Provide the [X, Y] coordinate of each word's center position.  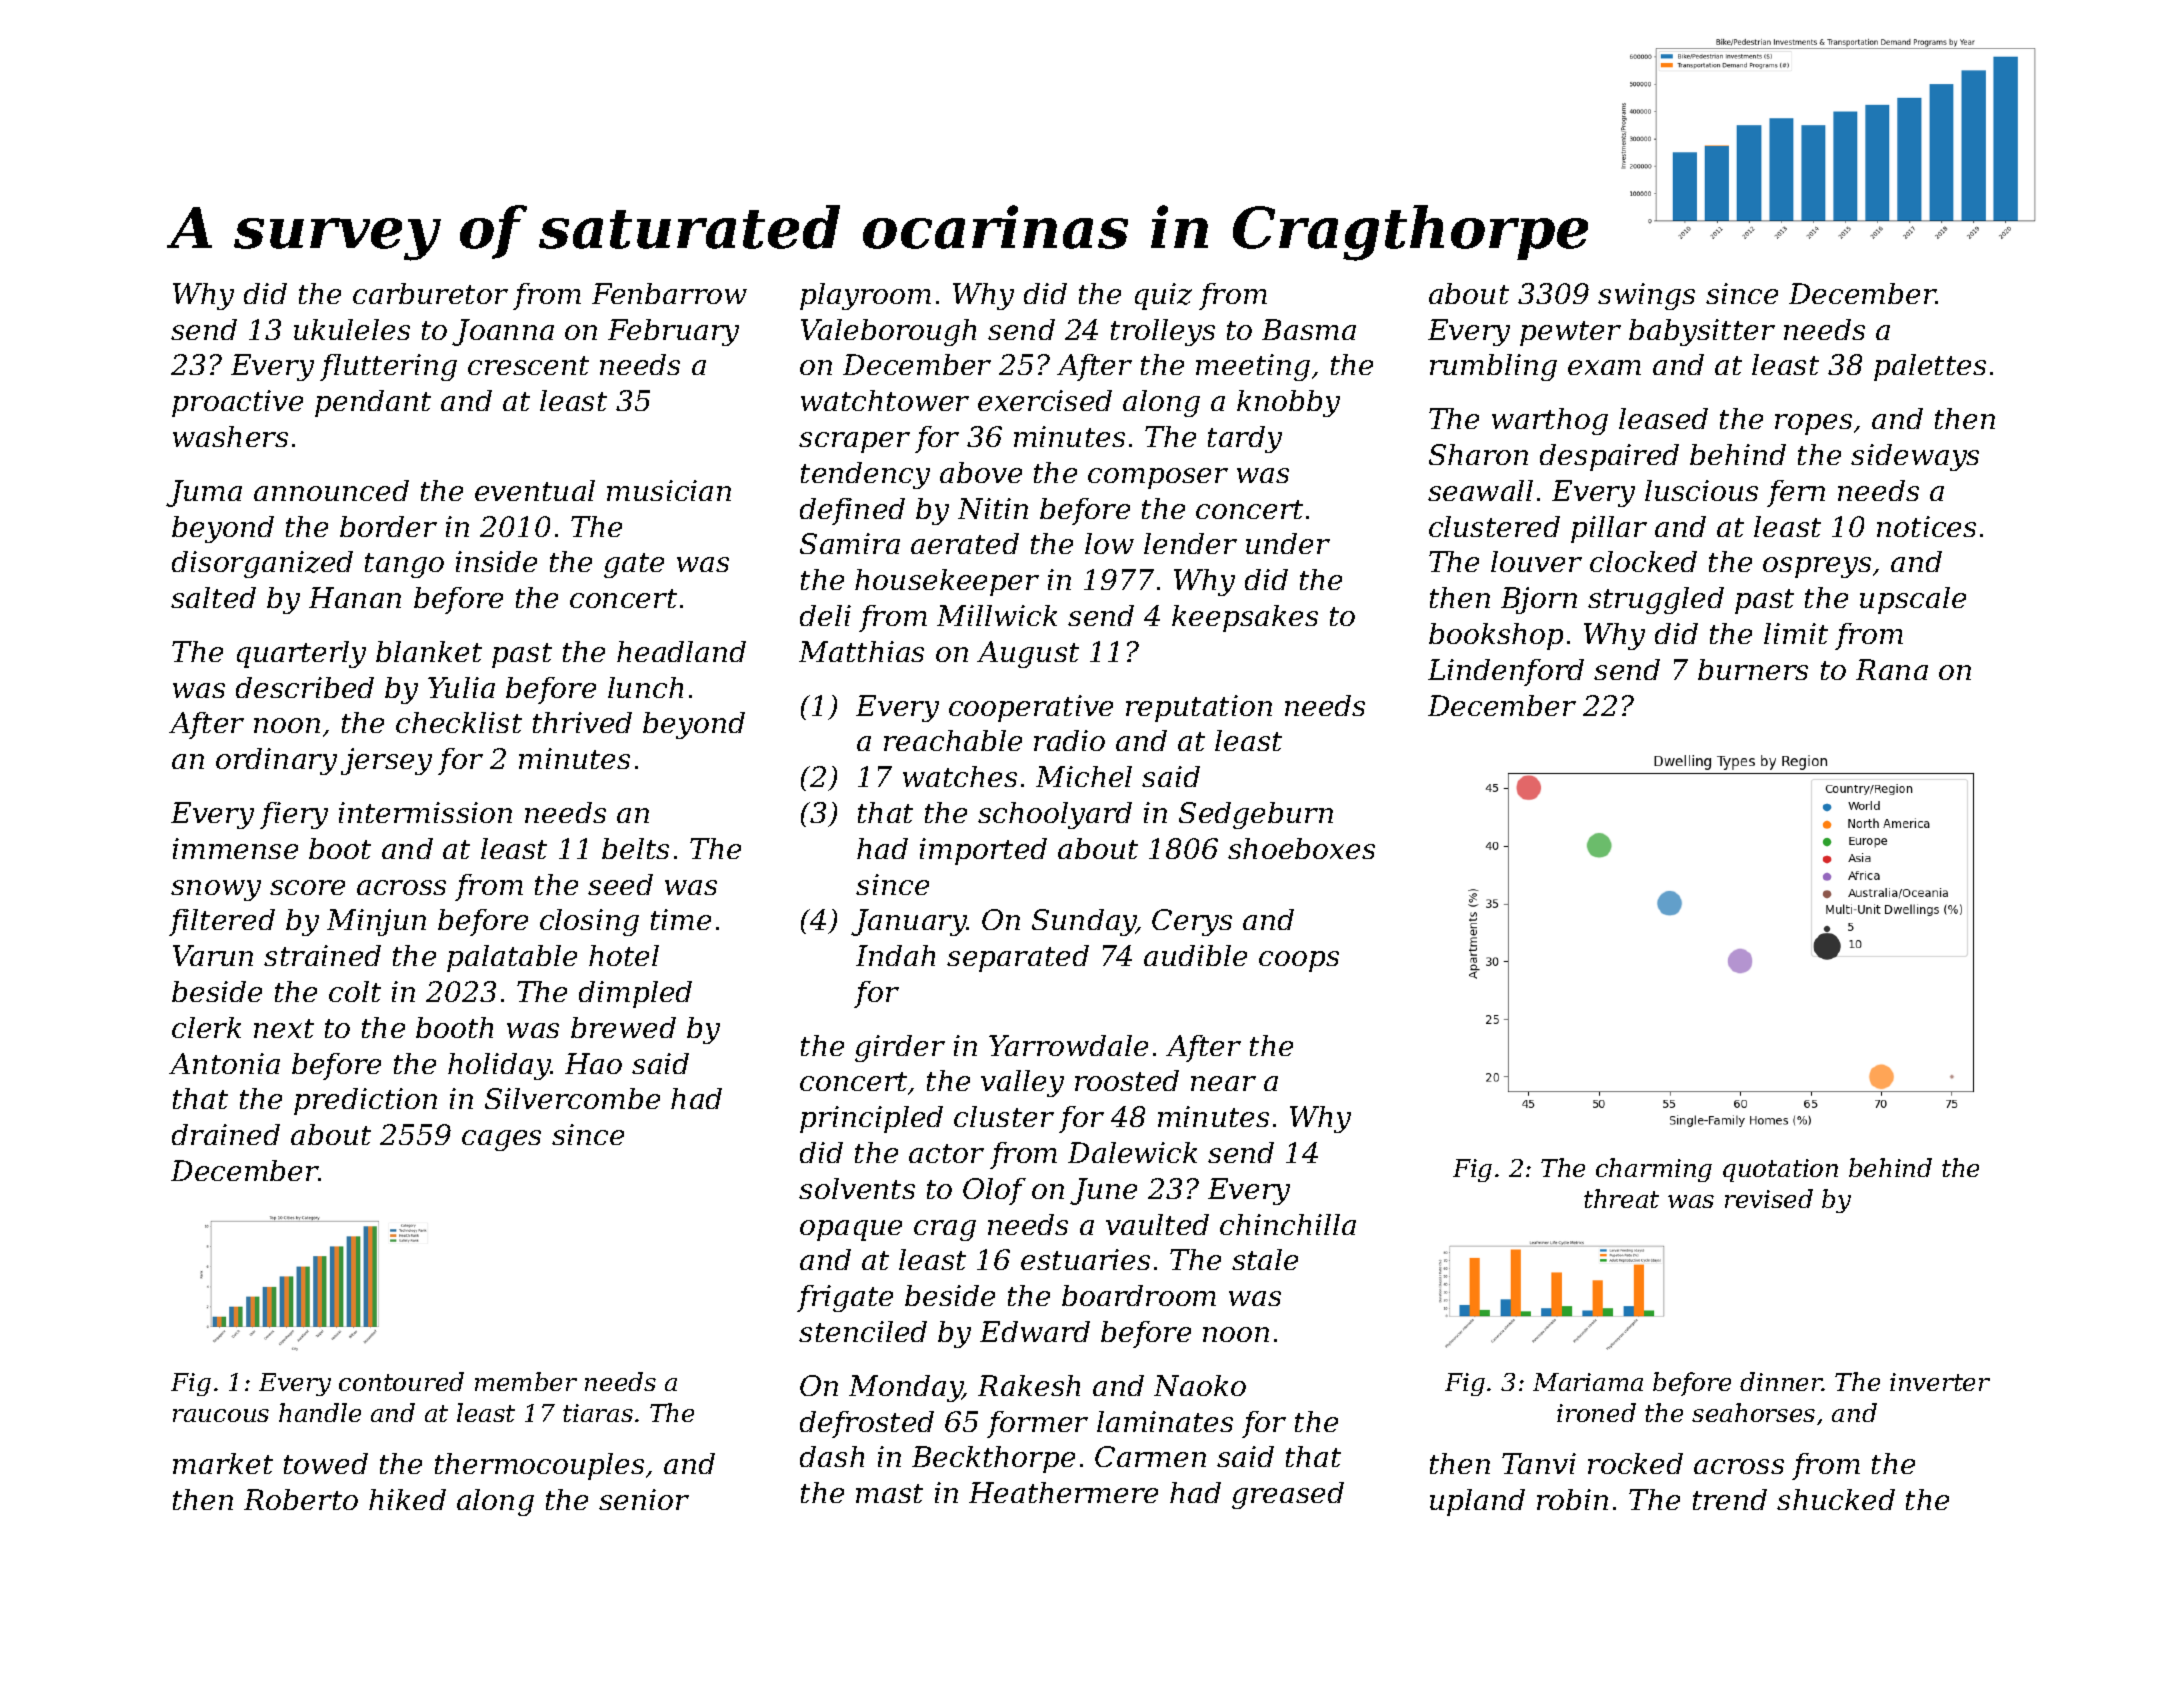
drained [226, 1134]
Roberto [301, 1499]
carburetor [430, 293]
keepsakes [1245, 618]
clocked [1643, 561]
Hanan [355, 597]
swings [1646, 296]
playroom [865, 296]
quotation [1780, 1170]
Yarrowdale [1068, 1045]
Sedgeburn [1256, 815]
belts [635, 848]
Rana [1892, 669]
